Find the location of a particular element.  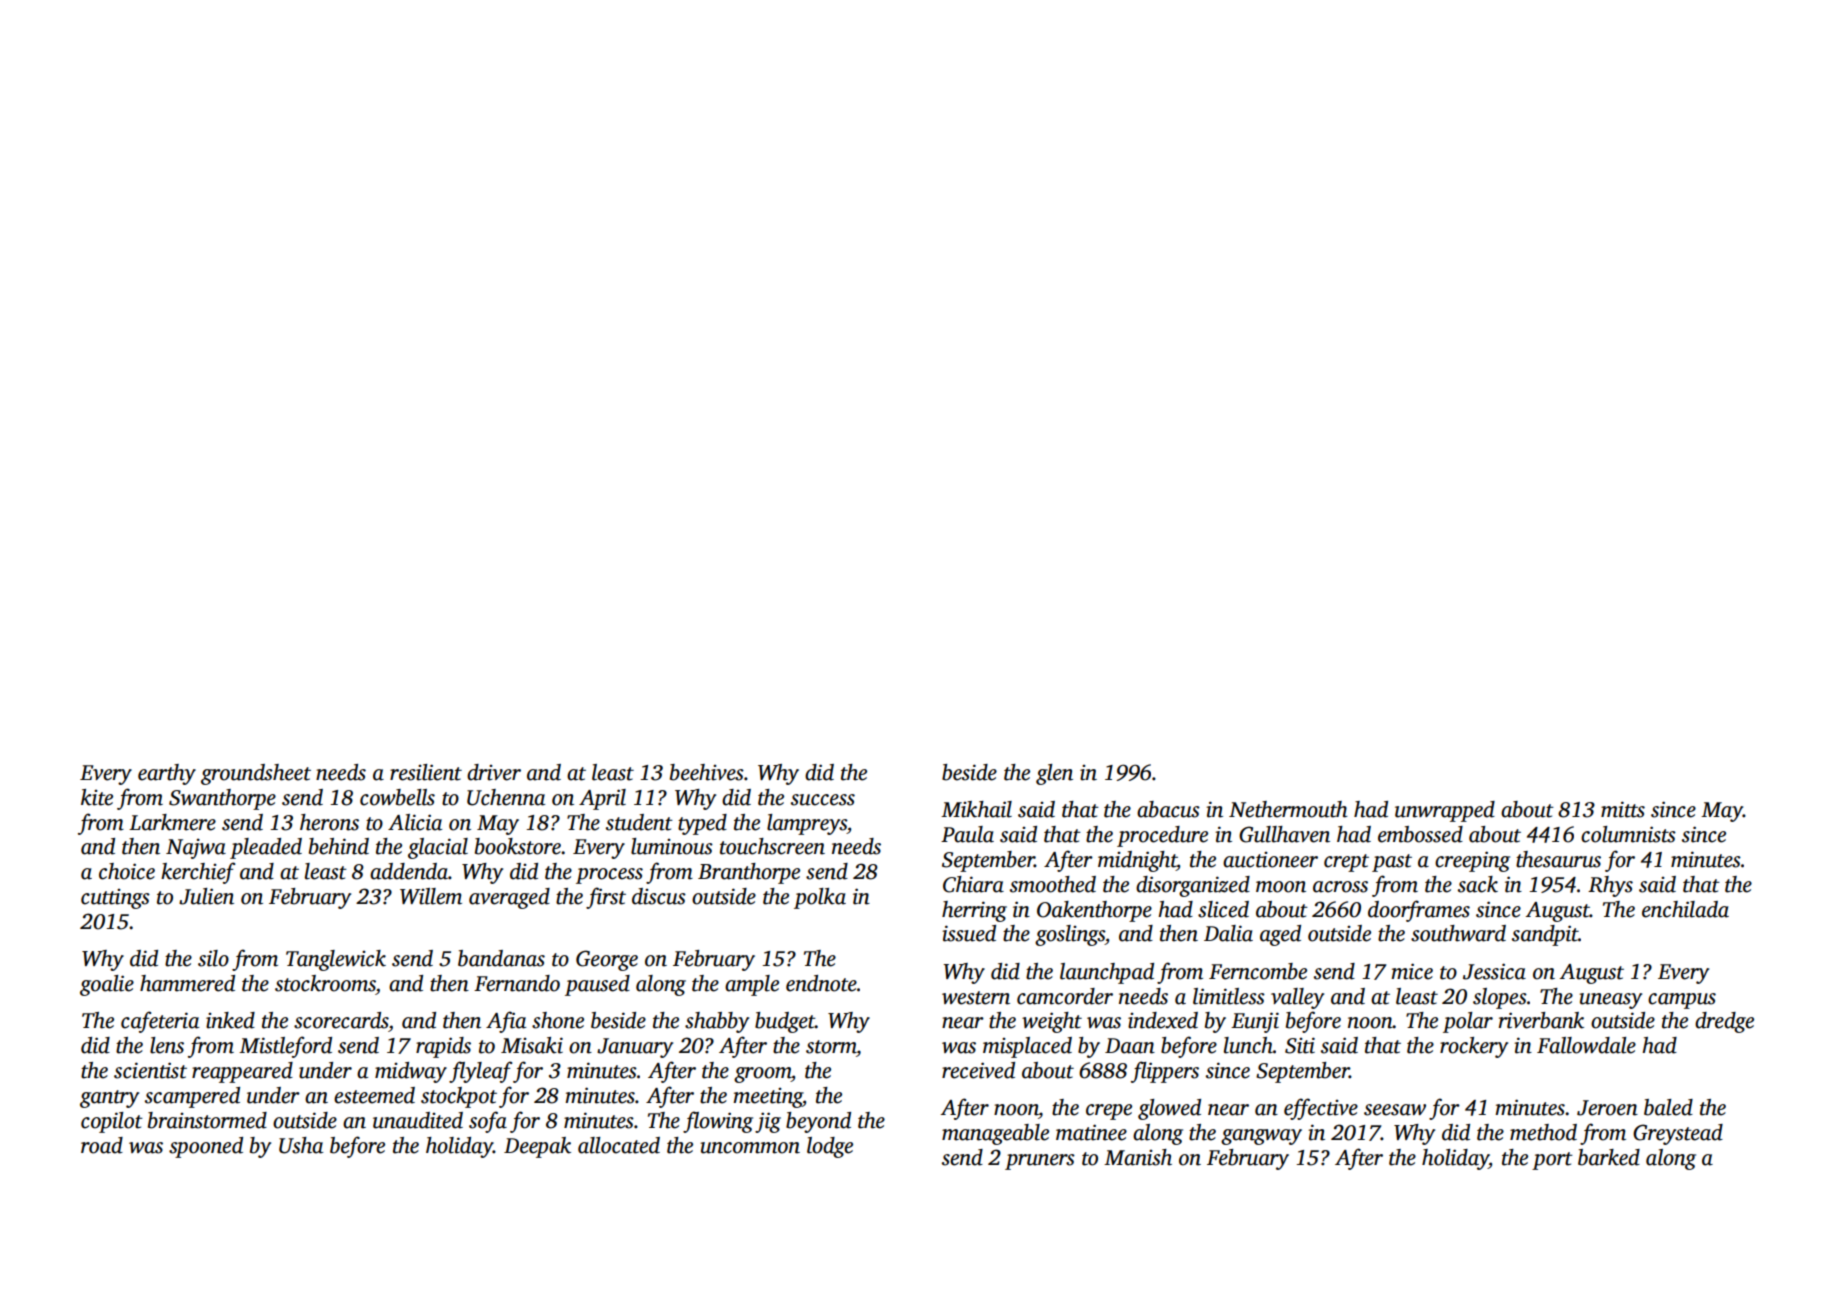

launchpad is located at coordinates (1107, 973).
